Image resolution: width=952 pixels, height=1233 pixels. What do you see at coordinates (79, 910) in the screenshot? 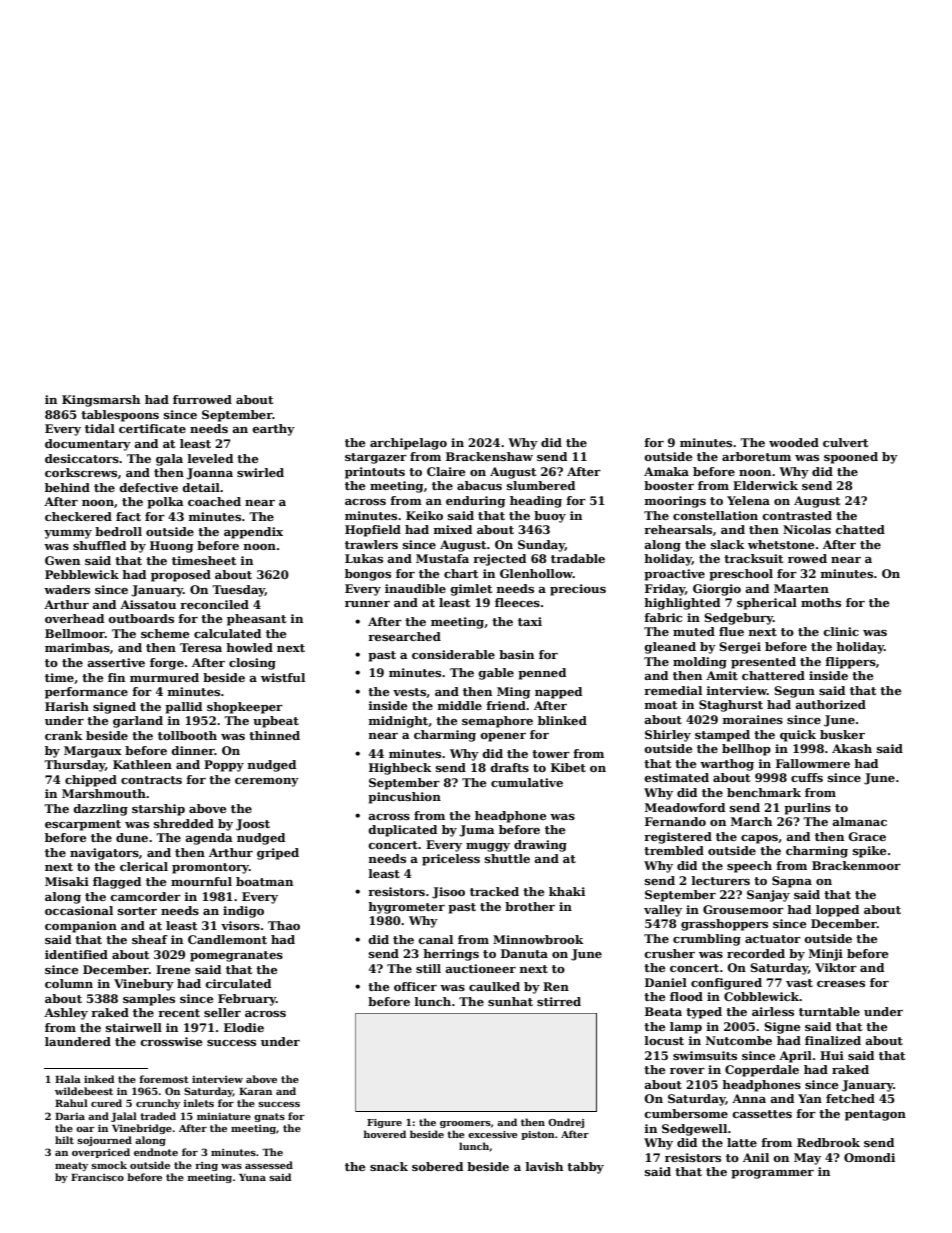
I see `occasional` at bounding box center [79, 910].
